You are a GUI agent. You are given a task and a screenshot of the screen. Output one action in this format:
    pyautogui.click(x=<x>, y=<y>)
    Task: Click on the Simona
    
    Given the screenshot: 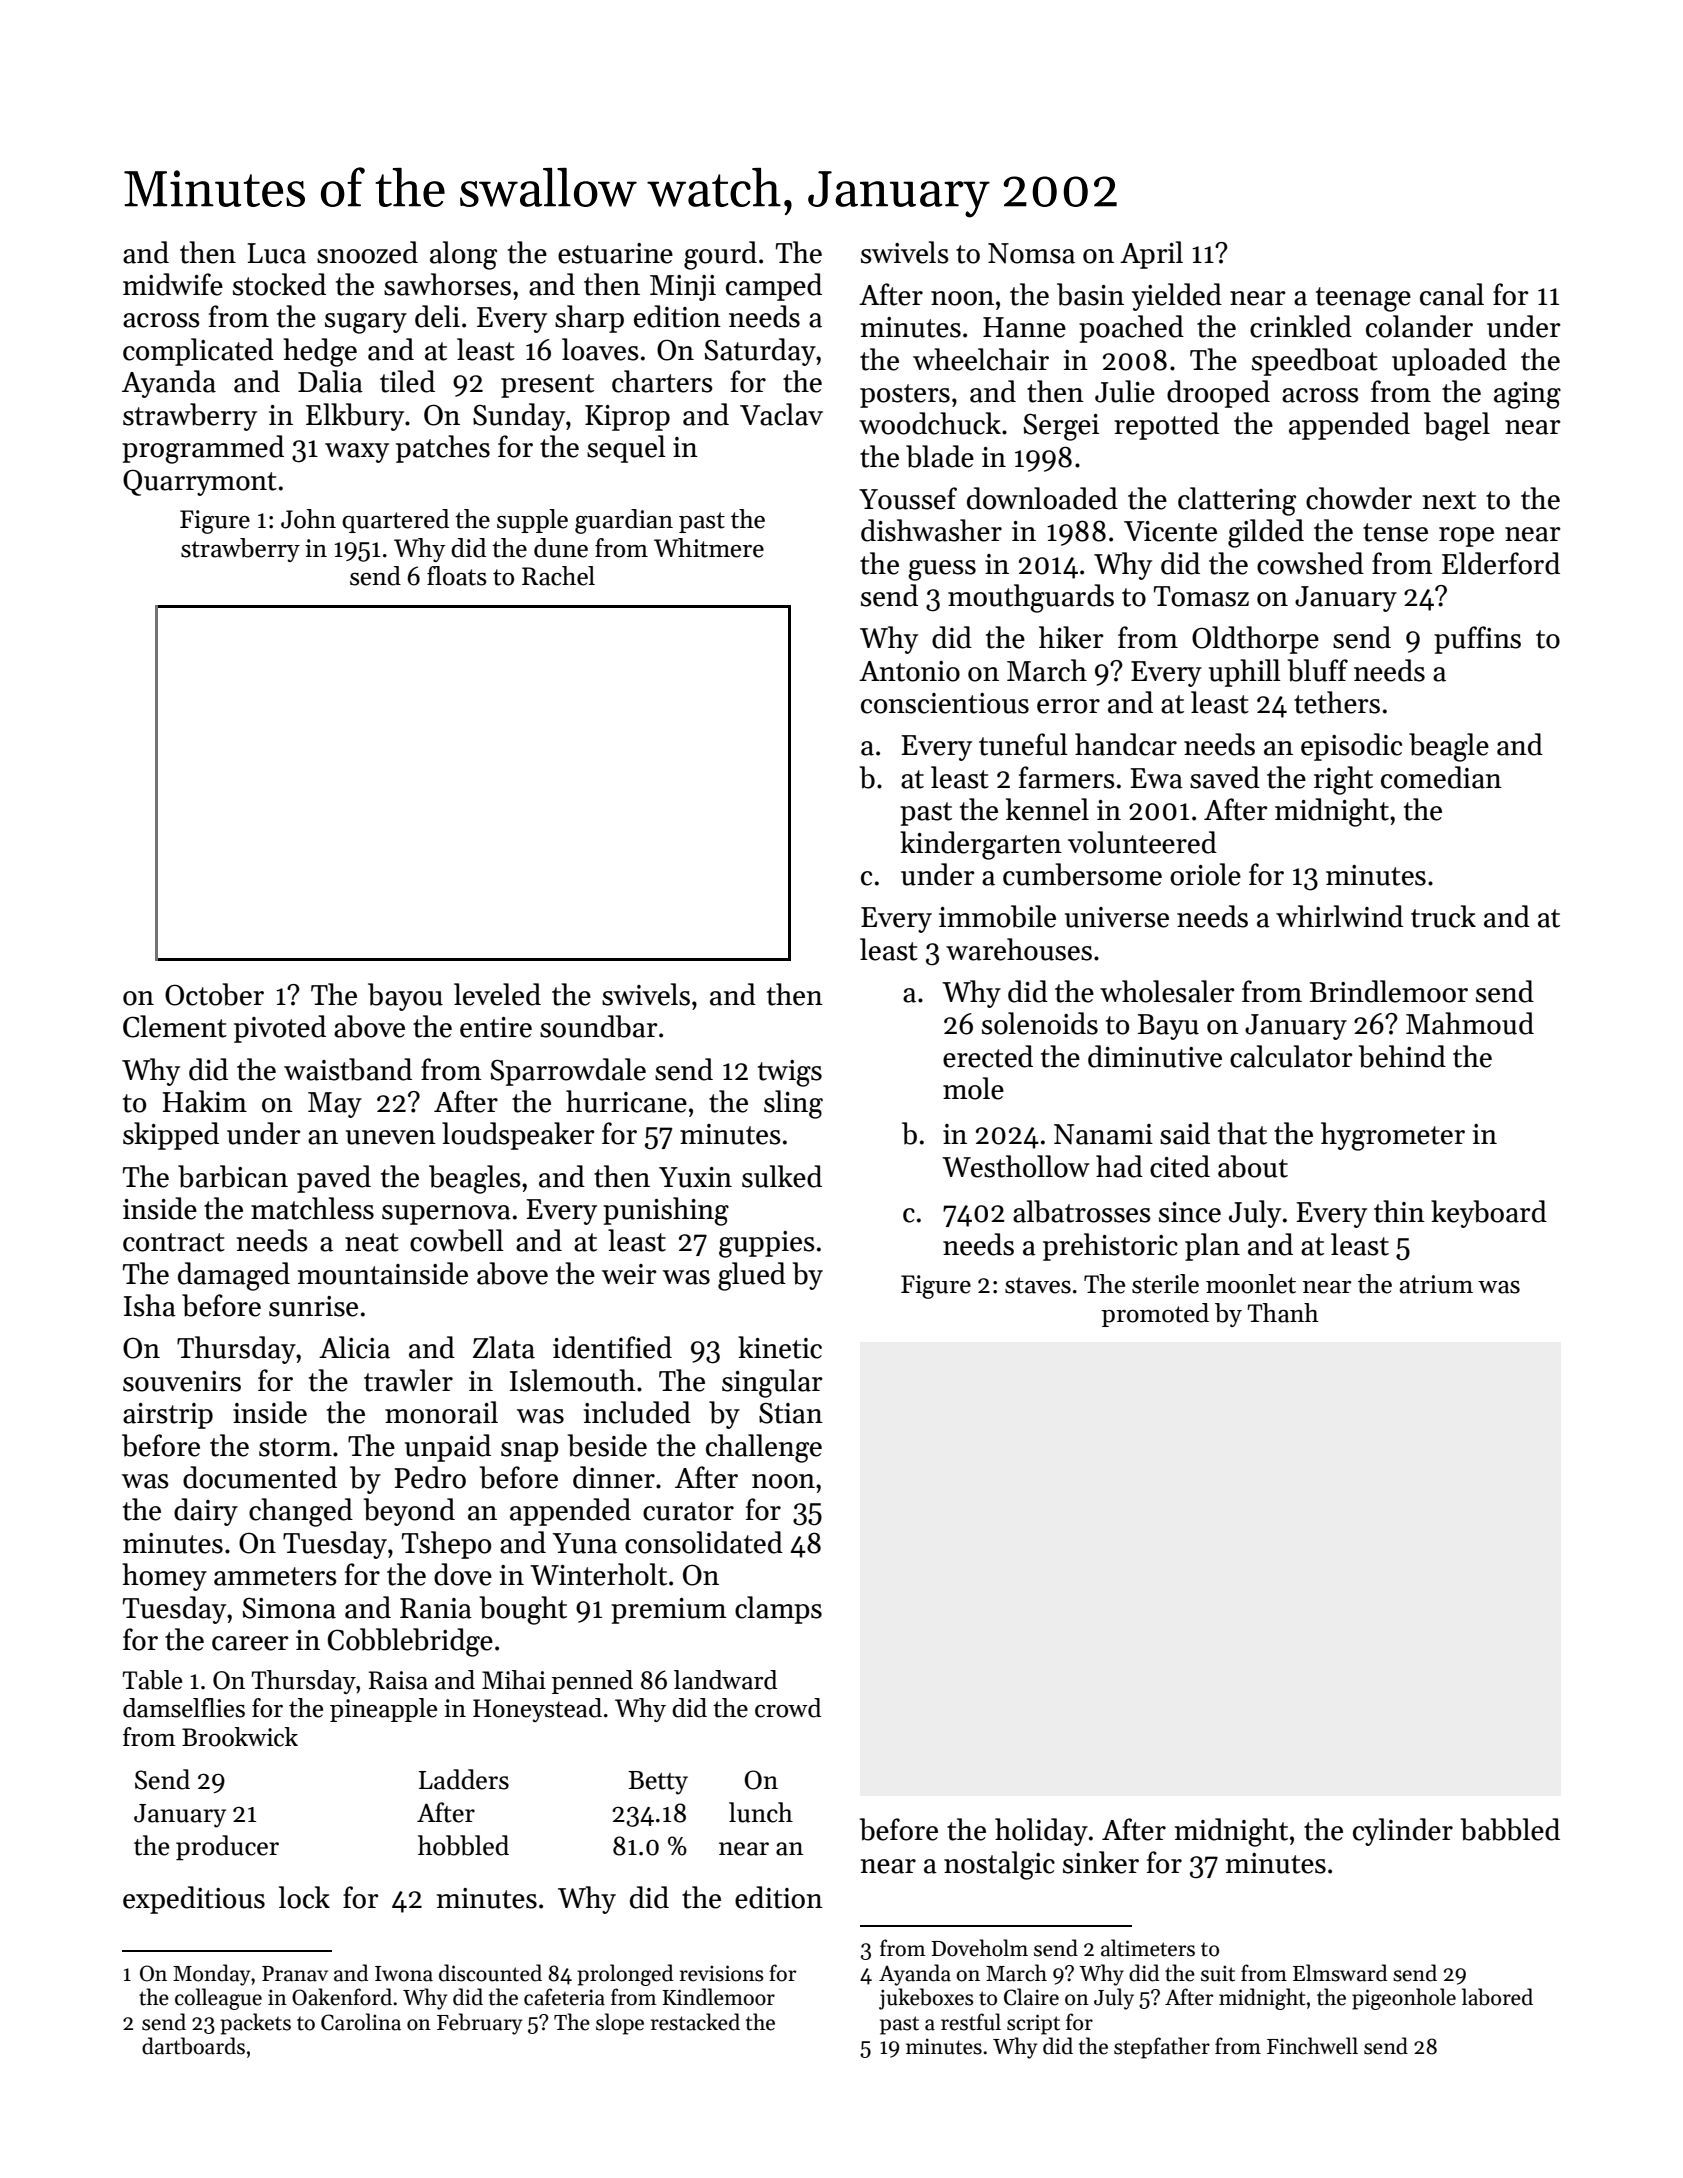 What is the action you would take?
    pyautogui.click(x=289, y=1608)
